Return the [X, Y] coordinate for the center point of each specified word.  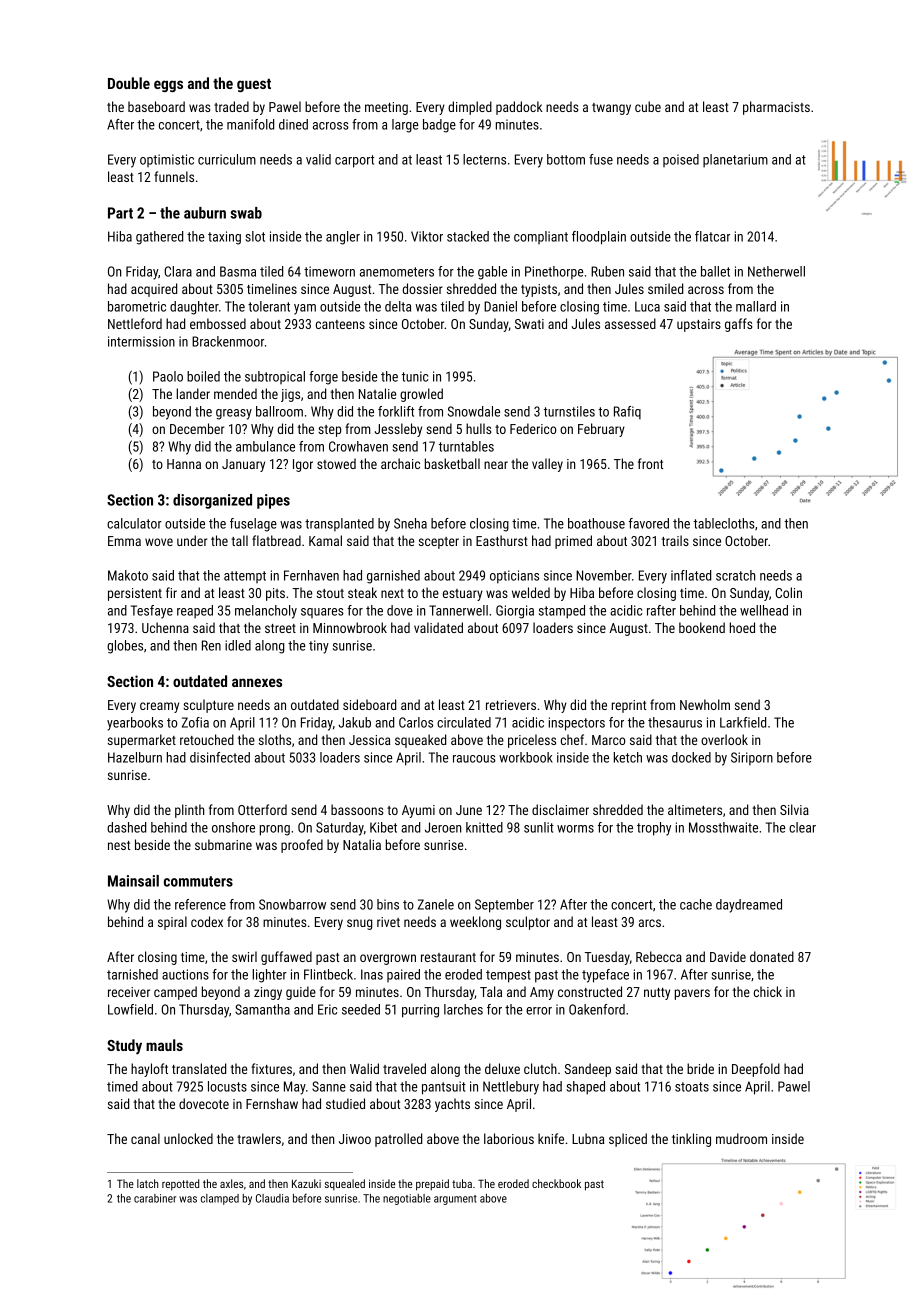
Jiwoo [355, 1139]
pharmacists [776, 108]
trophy [654, 829]
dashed [126, 827]
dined [293, 124]
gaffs [738, 325]
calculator [134, 523]
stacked [468, 236]
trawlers [259, 1138]
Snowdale [474, 411]
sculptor [528, 923]
